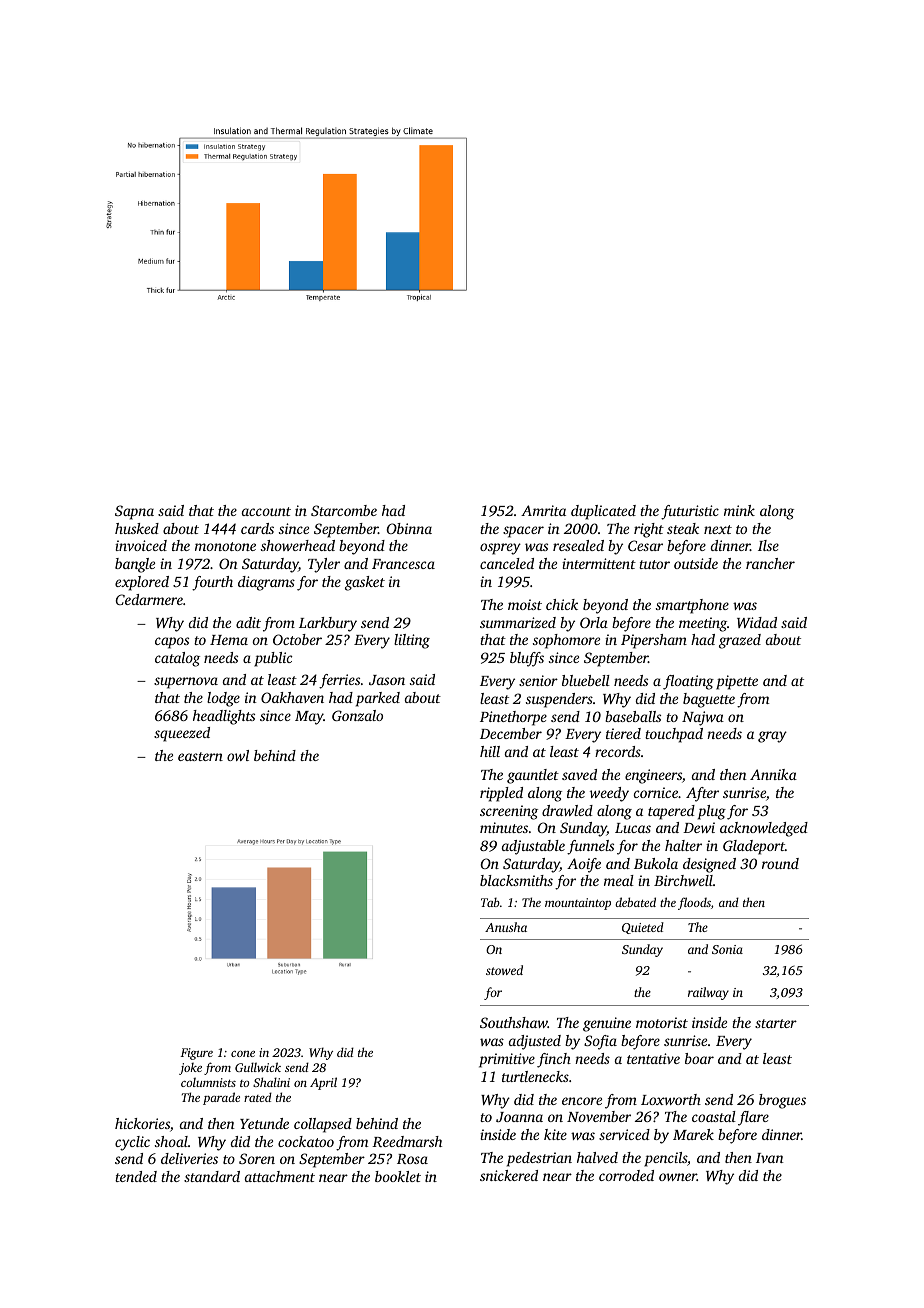 The image size is (924, 1308). I want to click on blacksmiths, so click(516, 880).
